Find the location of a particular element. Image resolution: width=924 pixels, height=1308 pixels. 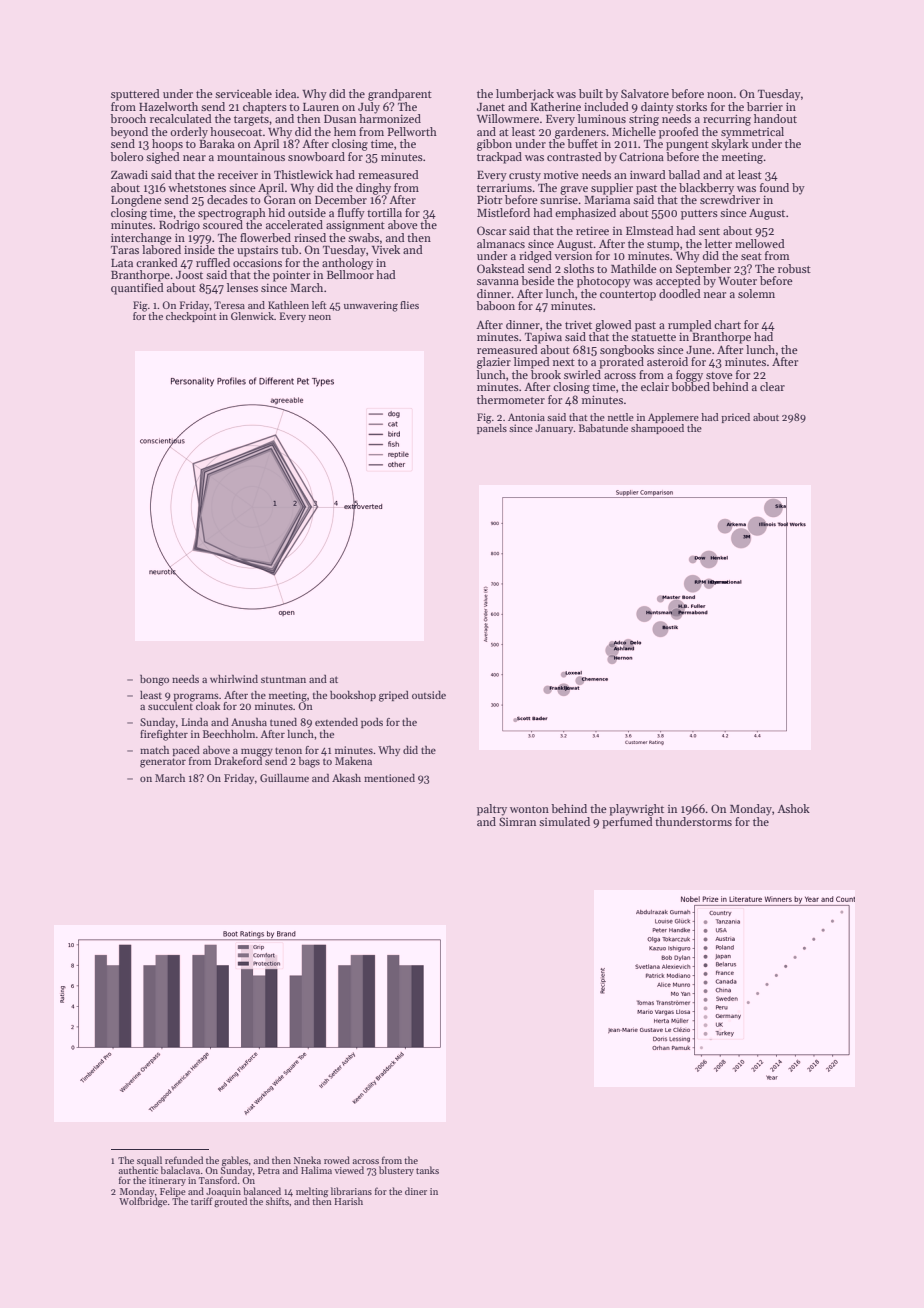

wonton is located at coordinates (529, 809).
